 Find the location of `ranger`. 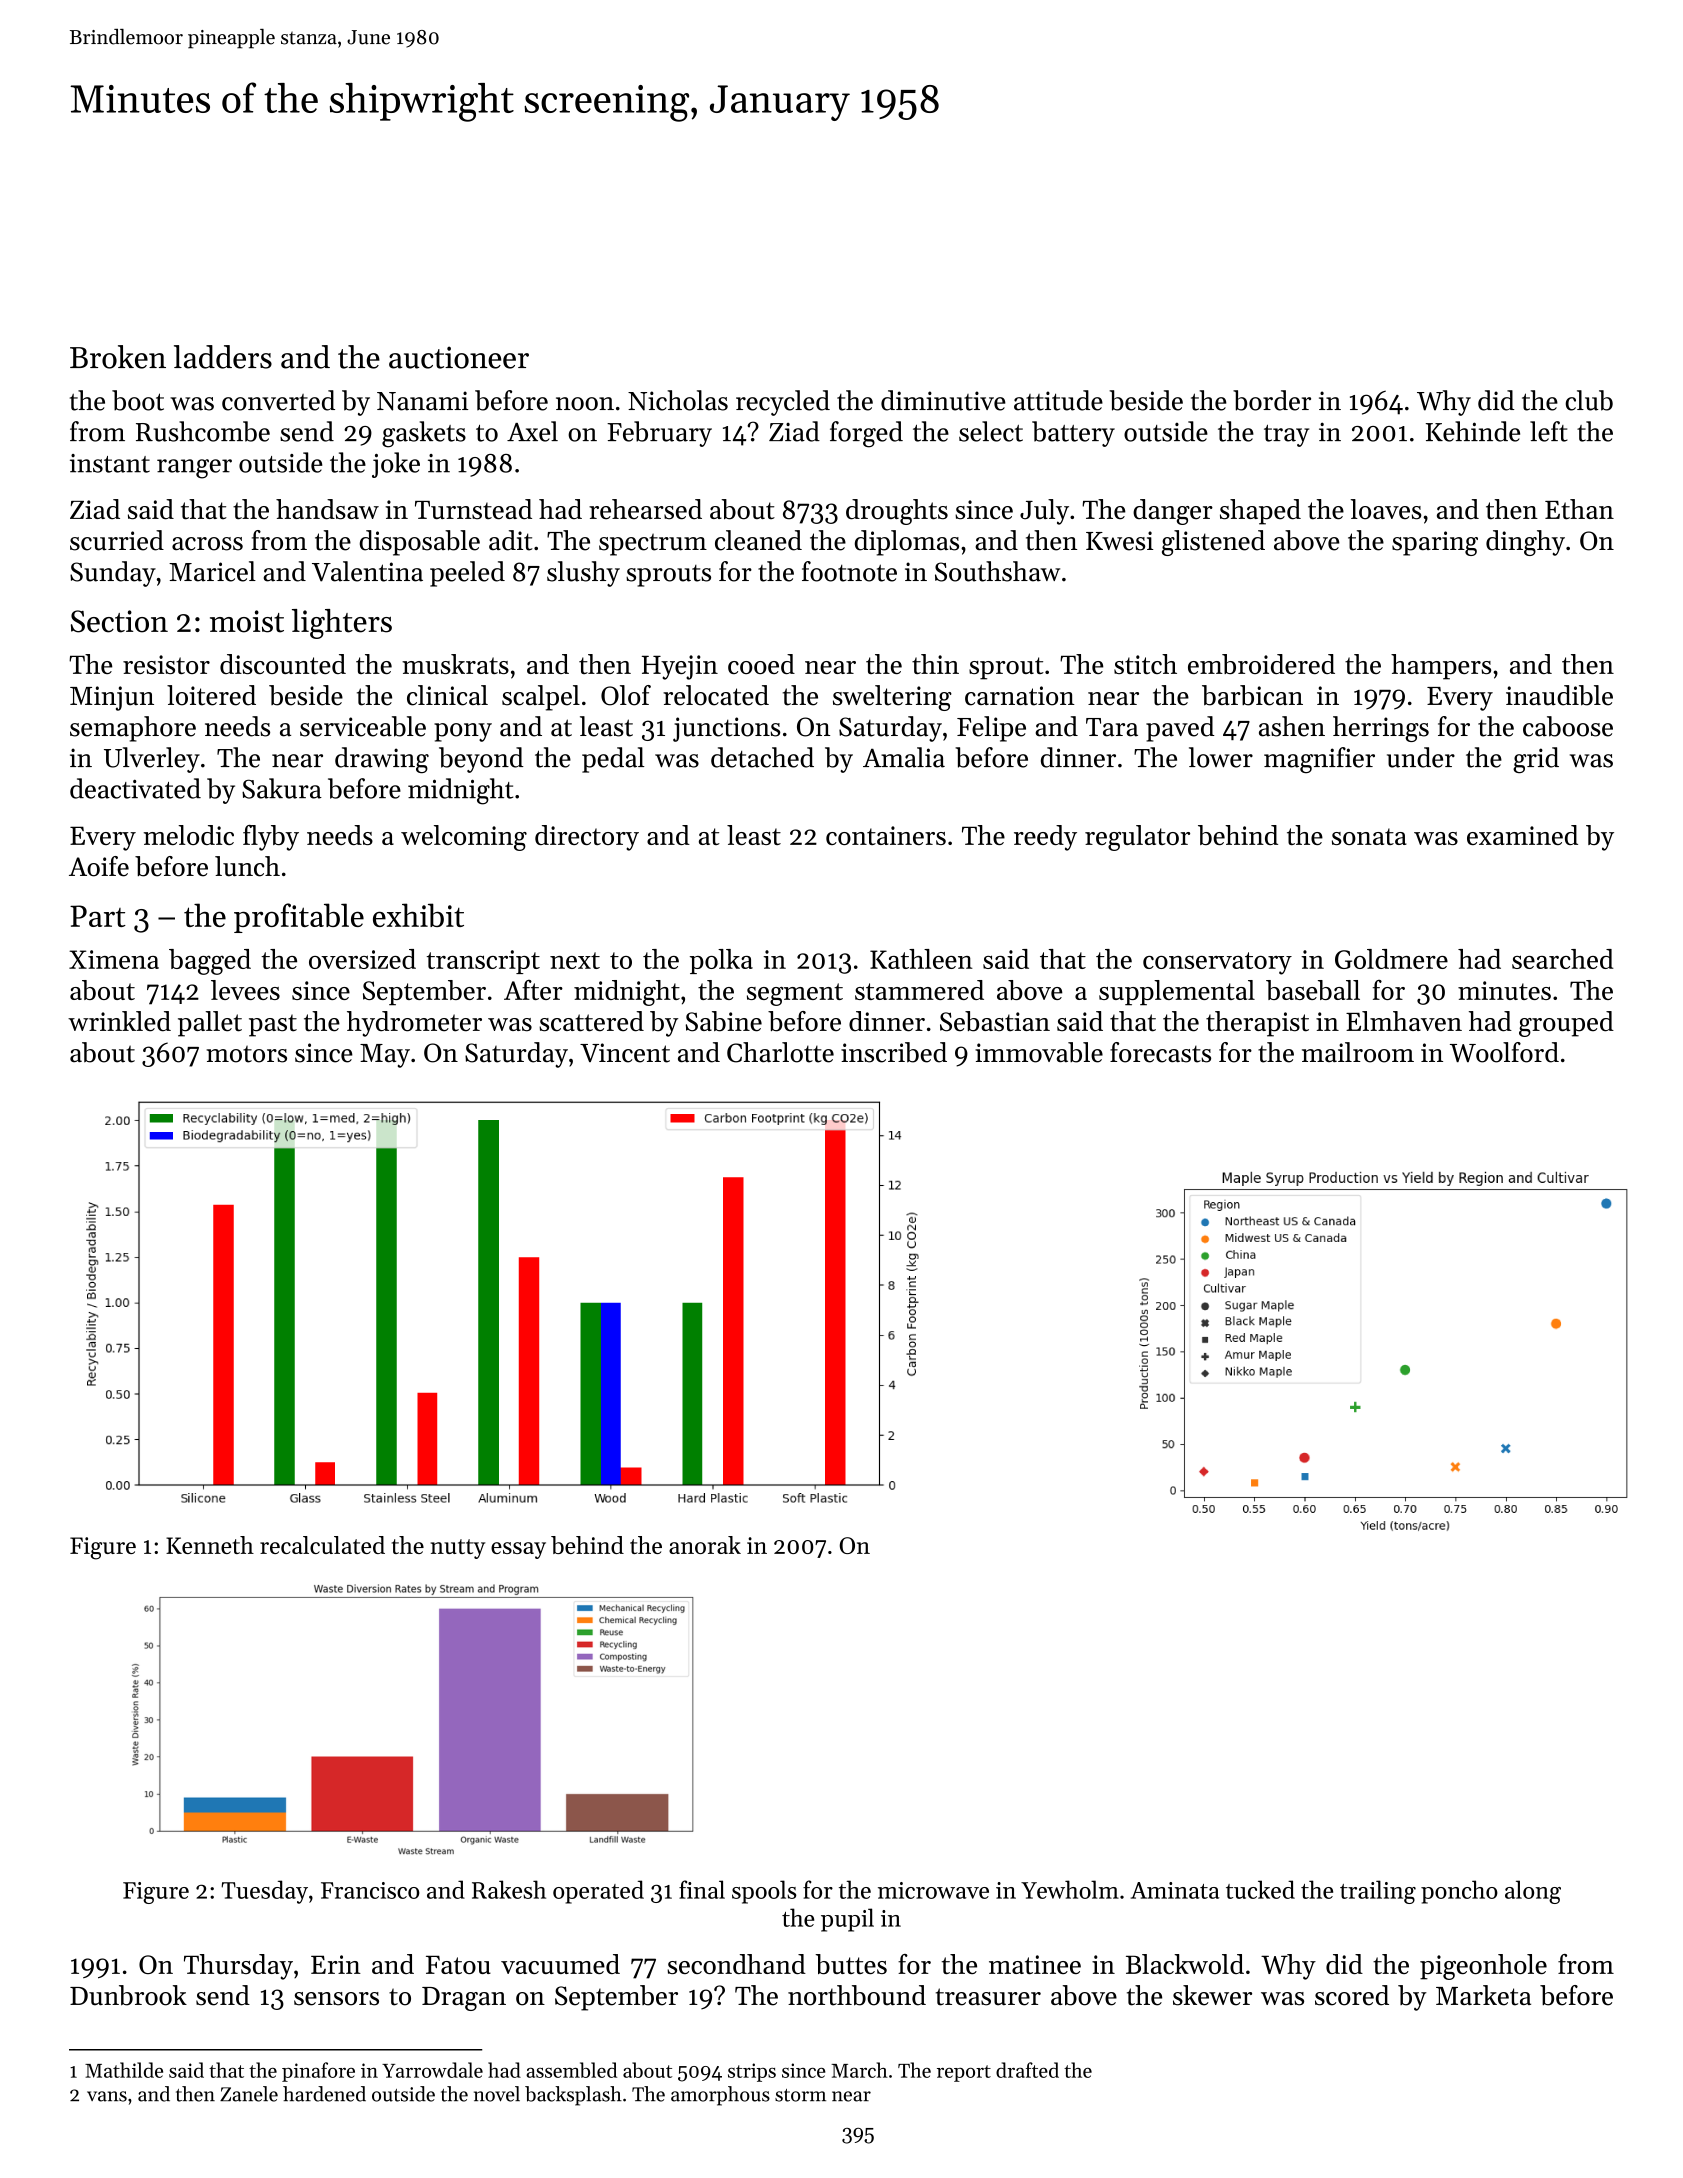

ranger is located at coordinates (194, 469).
